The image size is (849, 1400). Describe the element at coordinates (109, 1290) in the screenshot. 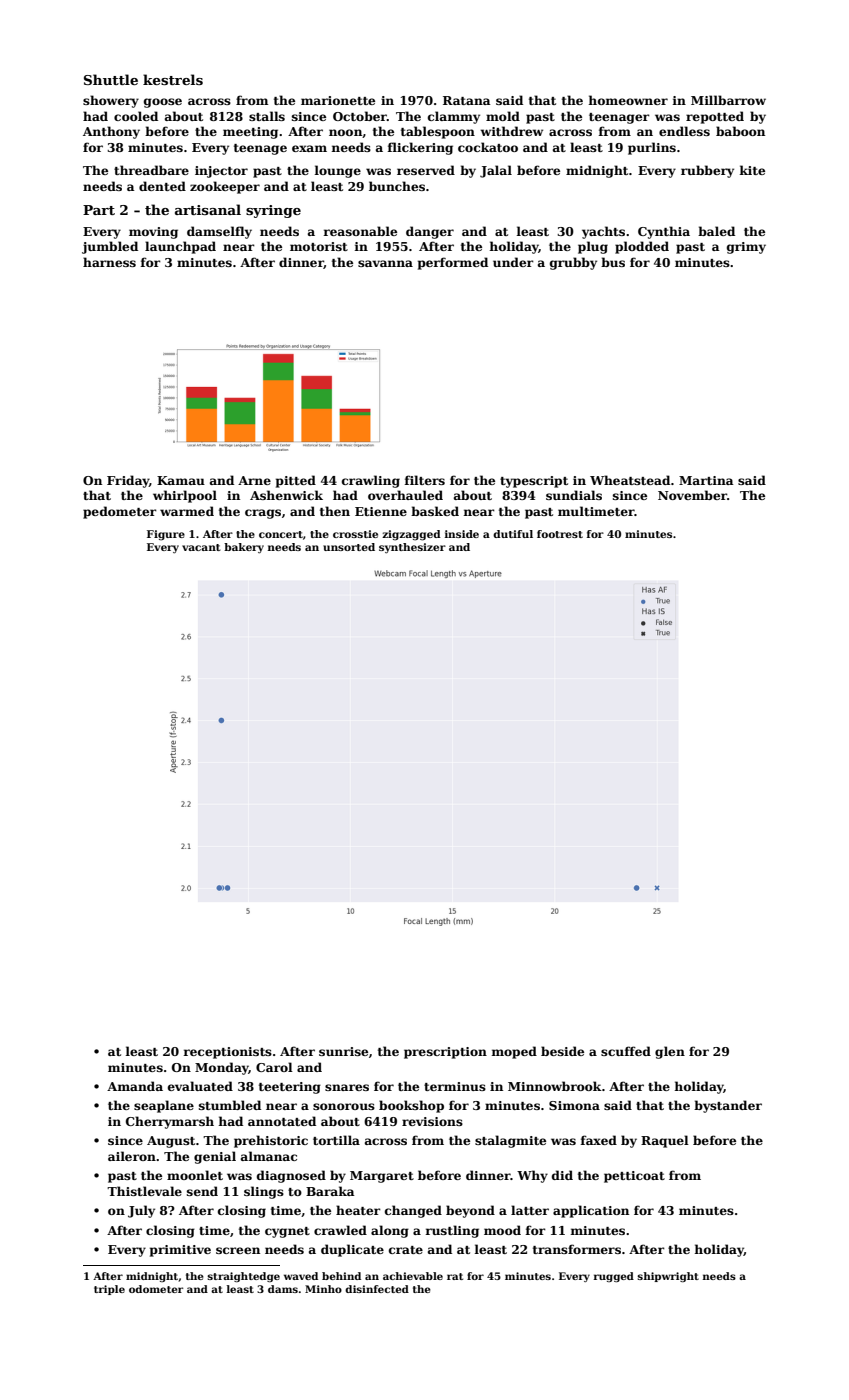

I see `triple` at that location.
